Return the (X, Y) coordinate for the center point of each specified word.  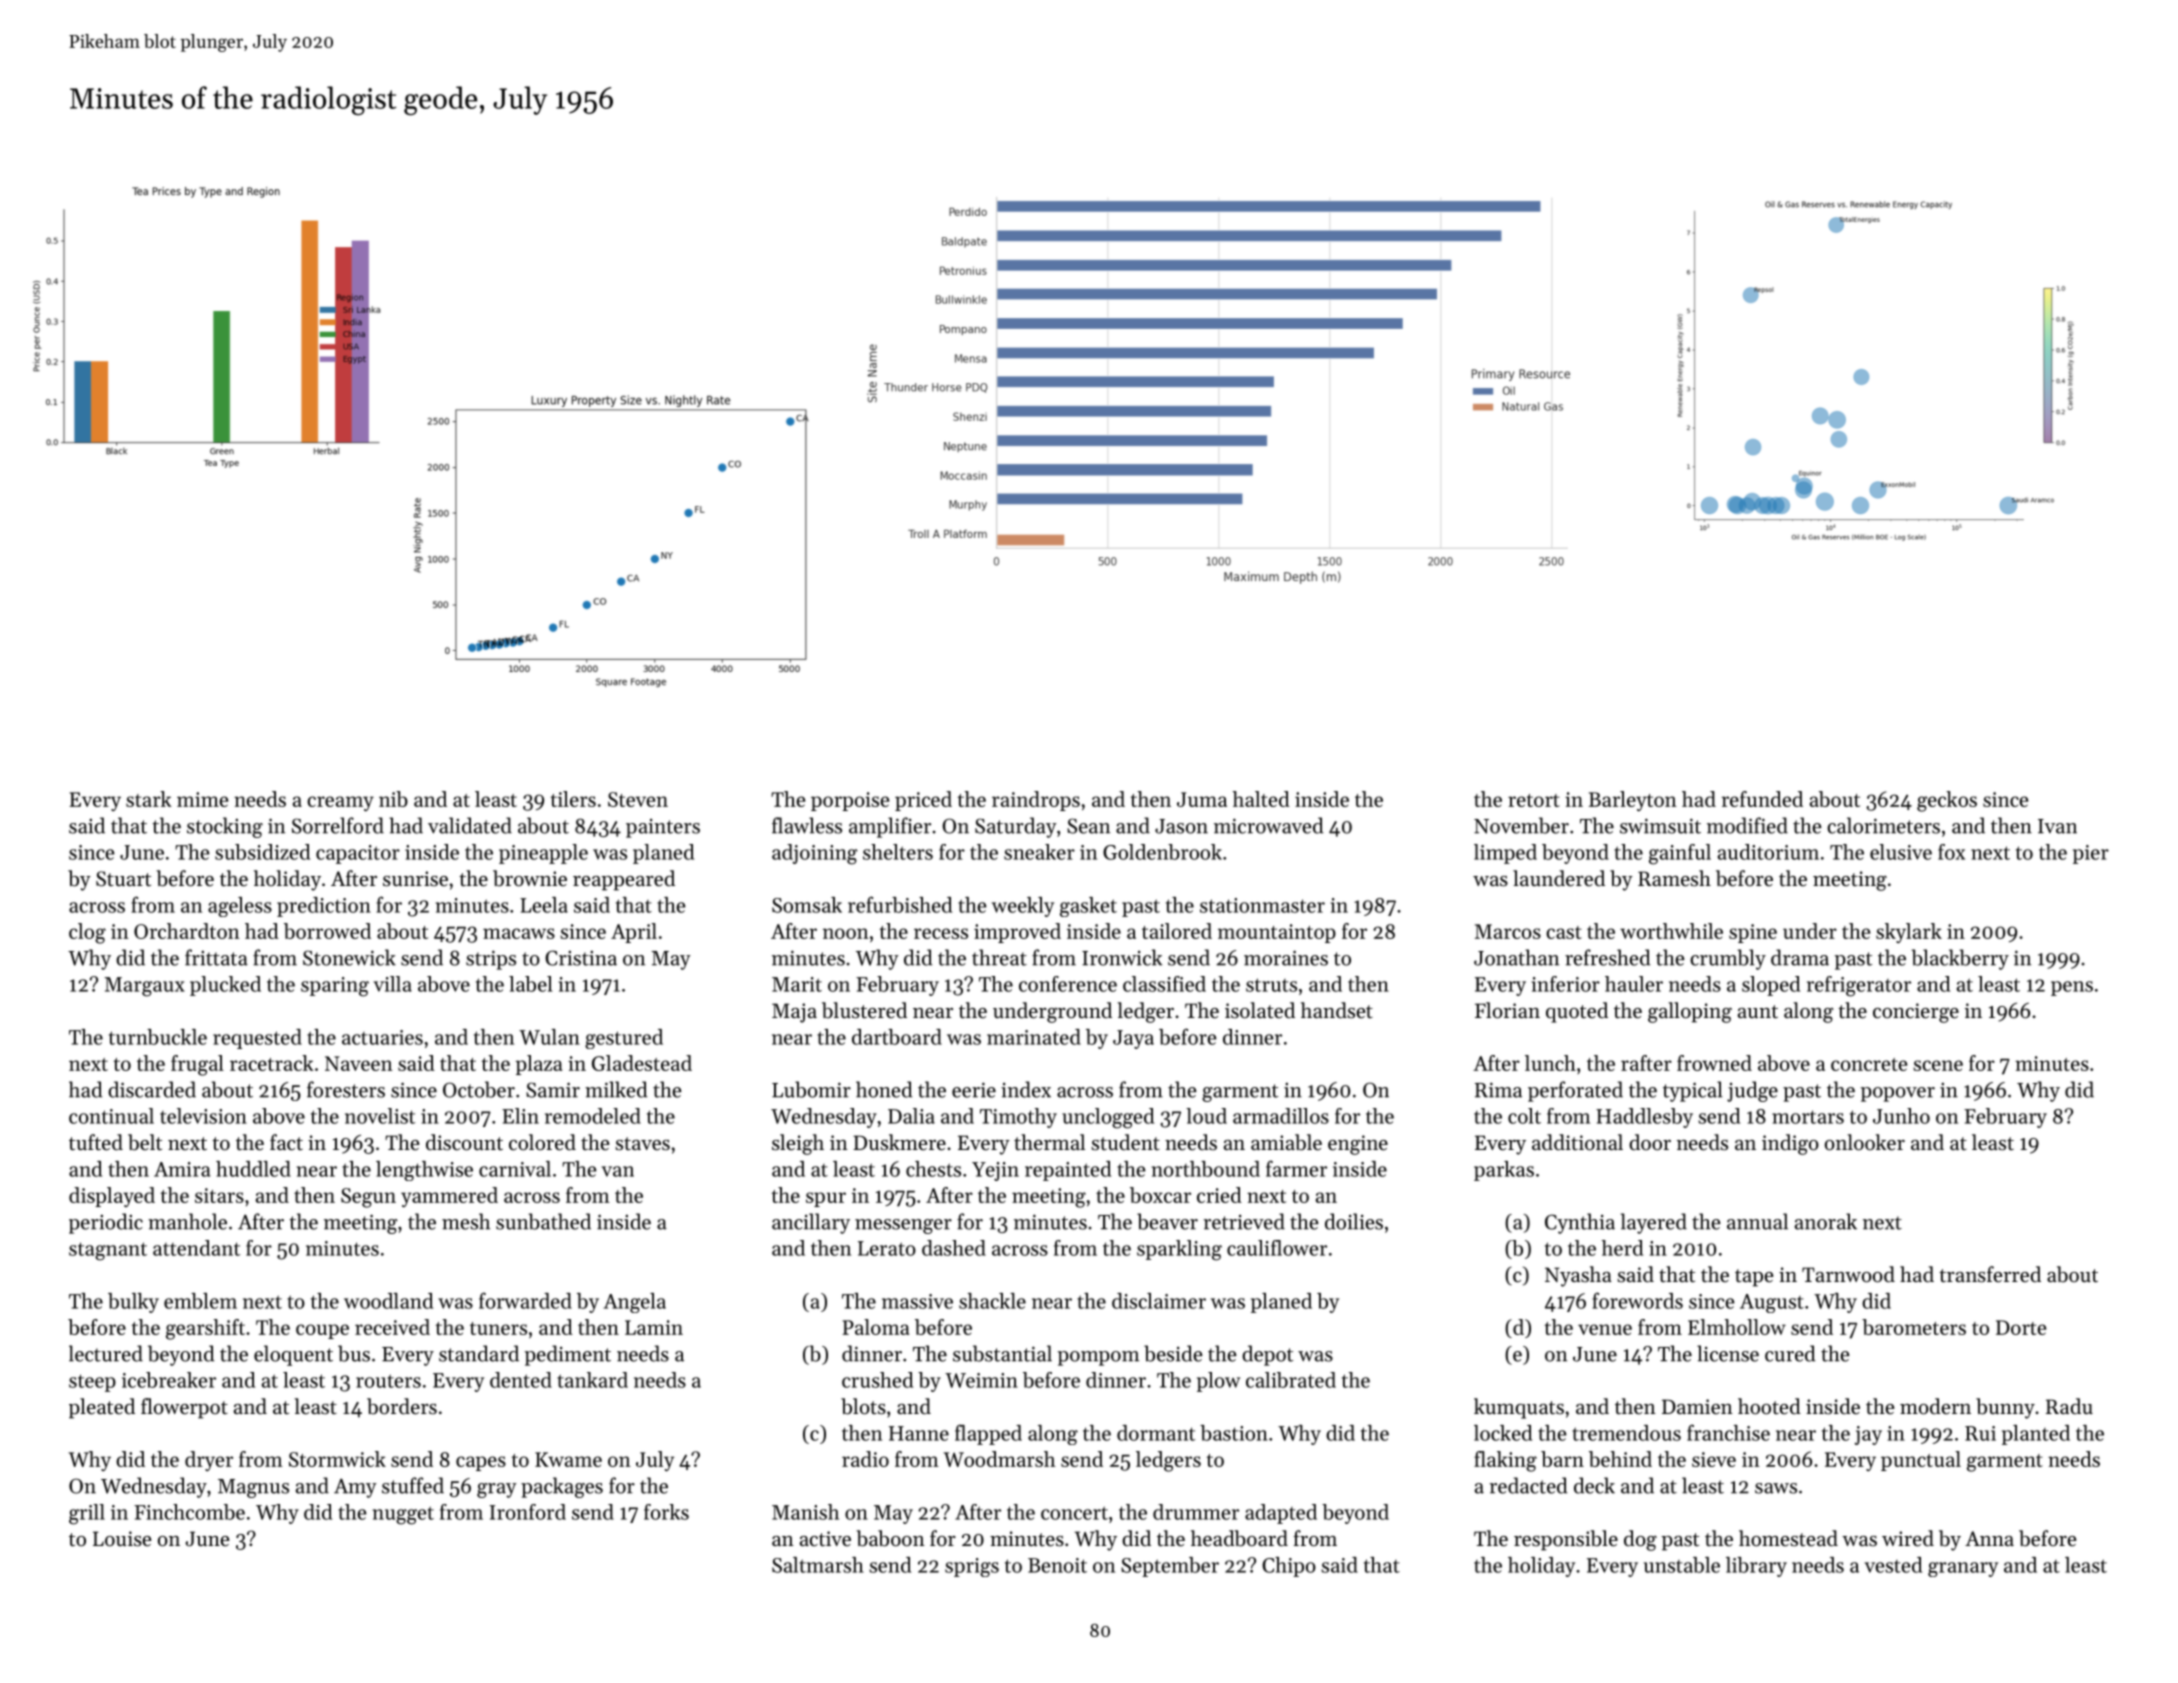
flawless (807, 825)
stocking (225, 827)
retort (1534, 800)
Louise (122, 1539)
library (1756, 1567)
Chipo (1289, 1567)
